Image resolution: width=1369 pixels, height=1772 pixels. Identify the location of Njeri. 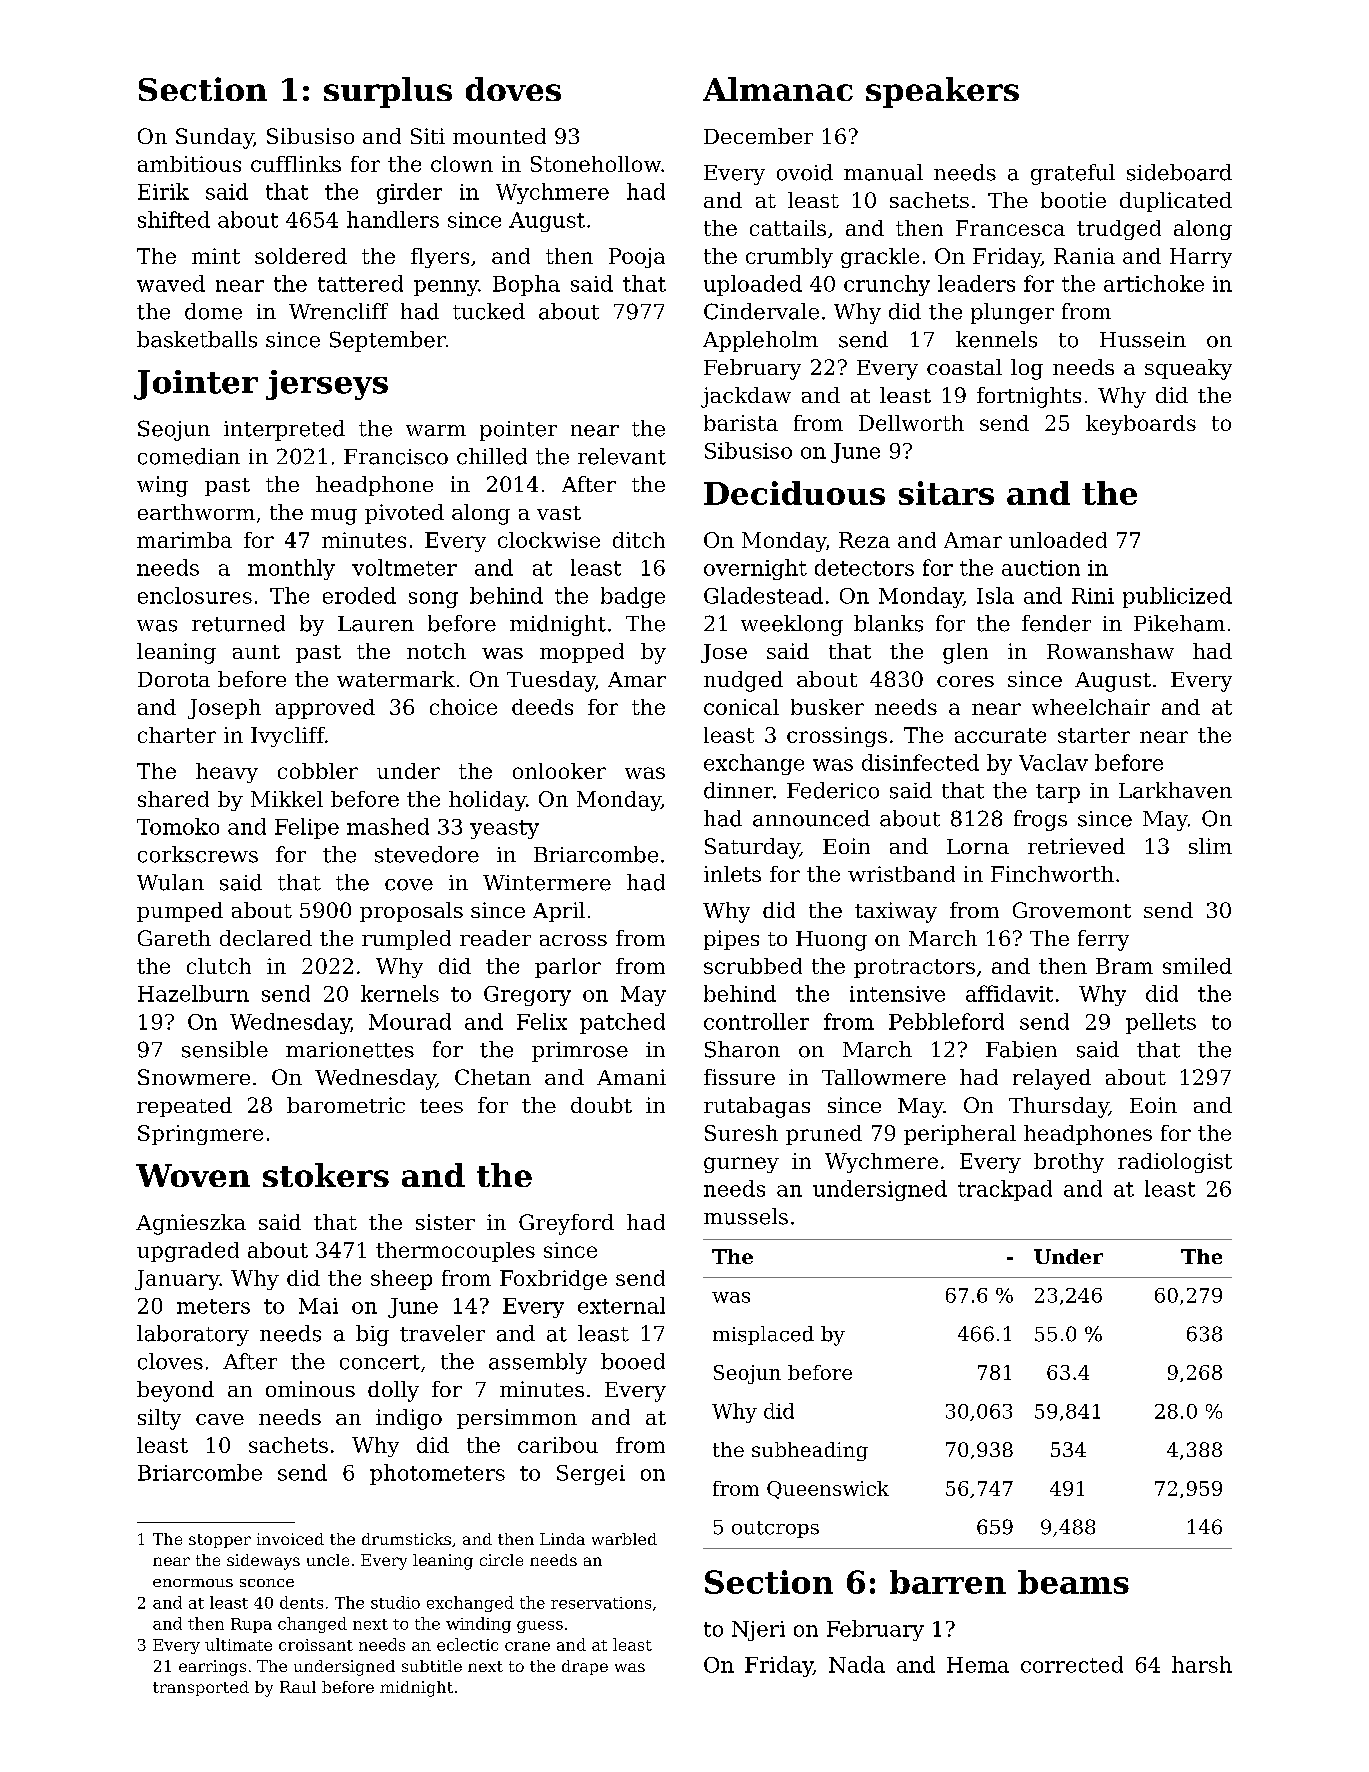
(758, 1631).
